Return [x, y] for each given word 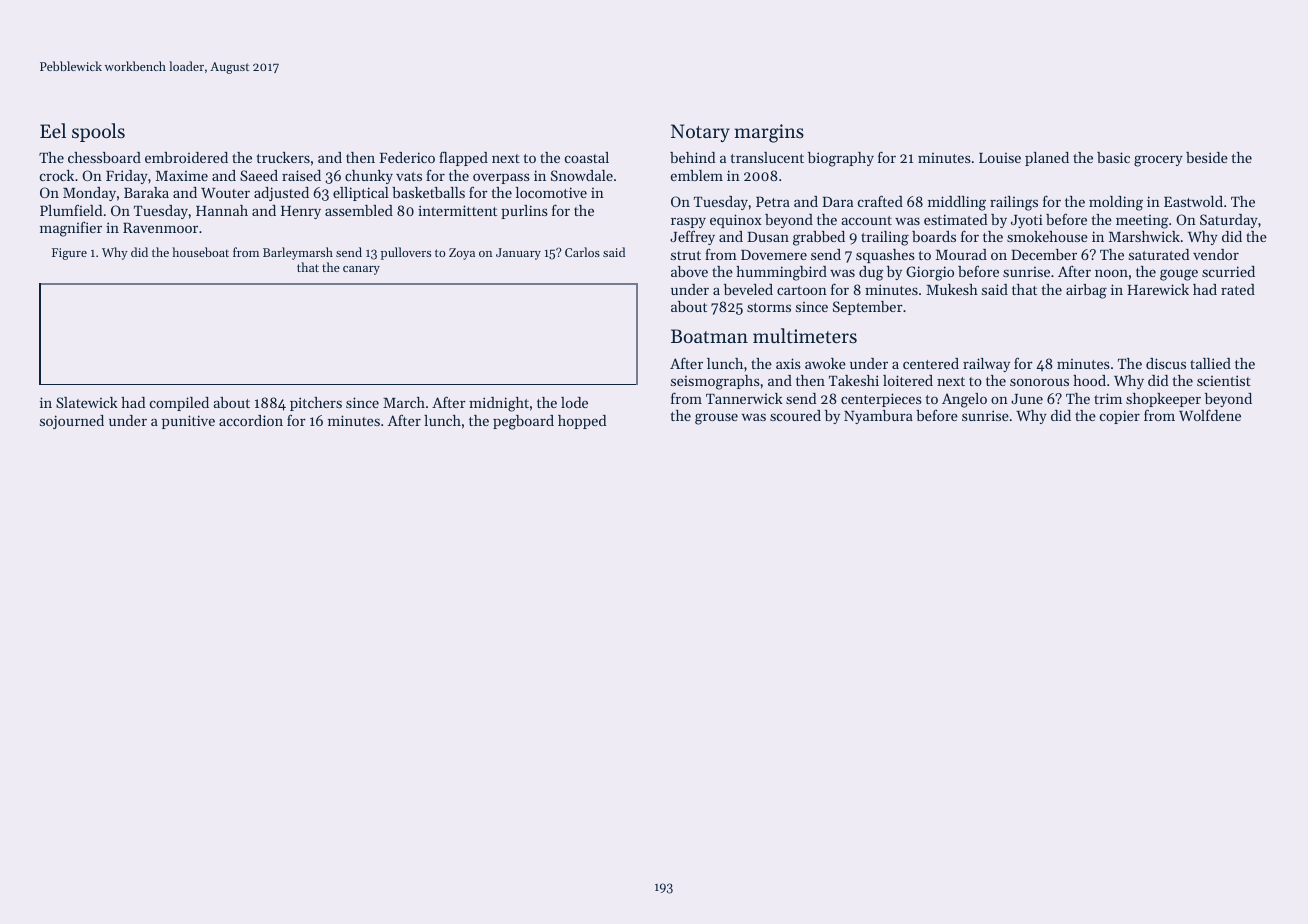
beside [1207, 157]
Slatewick [87, 402]
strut [686, 255]
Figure [69, 254]
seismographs [715, 382]
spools [98, 132]
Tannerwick [744, 398]
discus [1166, 363]
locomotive [551, 192]
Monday [89, 194]
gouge [1179, 275]
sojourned [72, 422]
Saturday [1229, 221]
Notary [700, 133]
